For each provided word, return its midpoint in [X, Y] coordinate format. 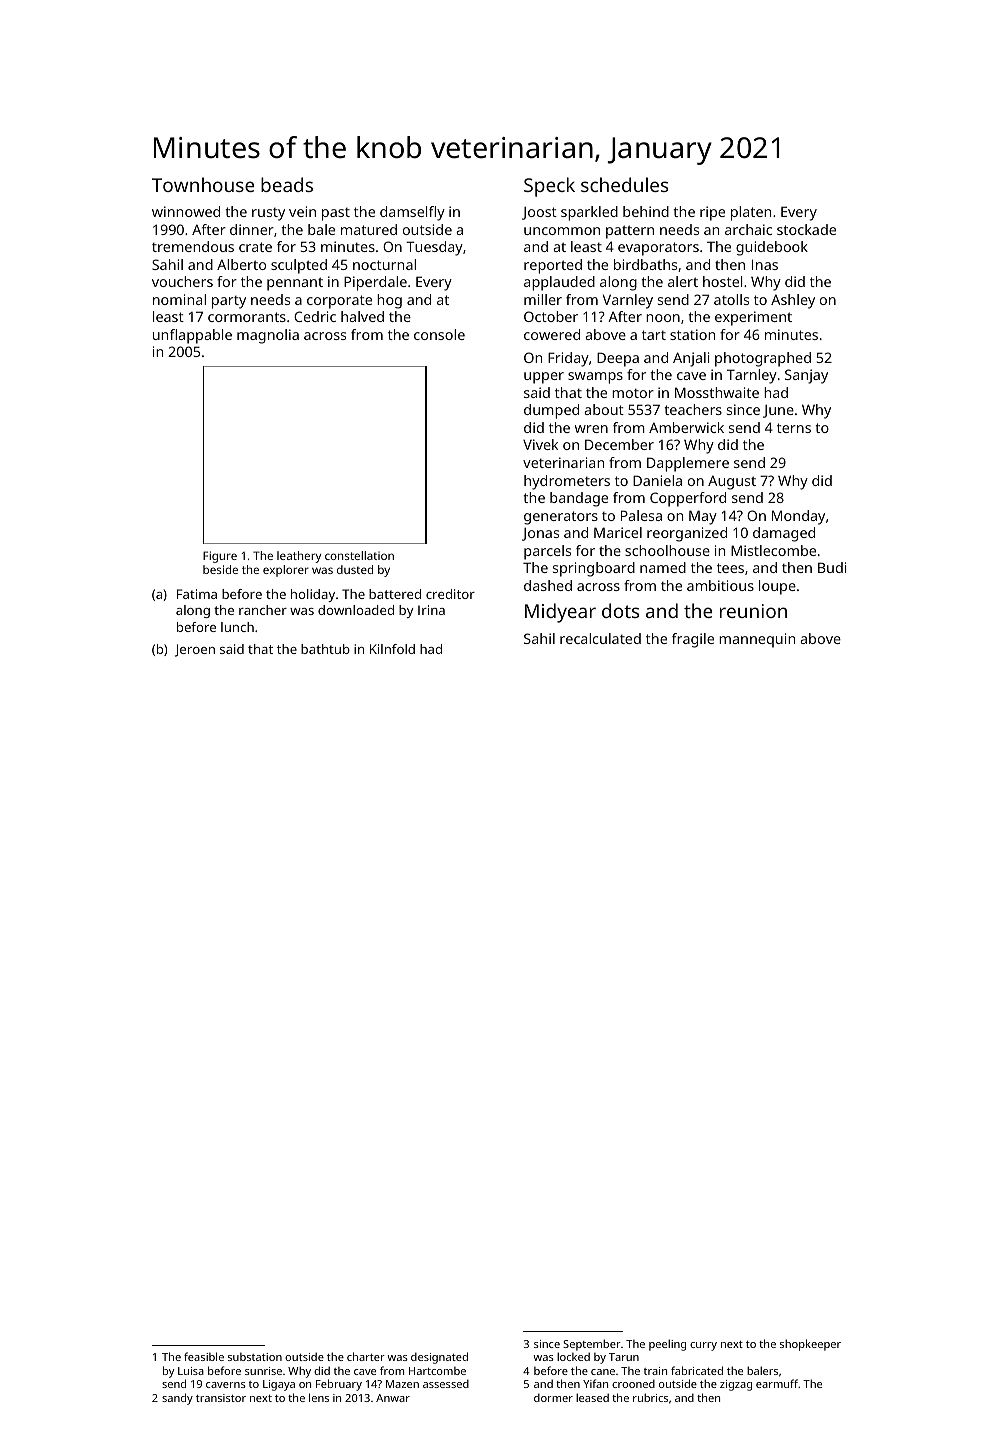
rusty [268, 214]
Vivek [540, 444]
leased [592, 1397]
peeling [667, 1345]
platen [751, 213]
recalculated [600, 638]
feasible [204, 1356]
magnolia [268, 336]
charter [366, 1356]
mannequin [757, 640]
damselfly [412, 213]
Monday [798, 517]
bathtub [325, 649]
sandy [177, 1399]
